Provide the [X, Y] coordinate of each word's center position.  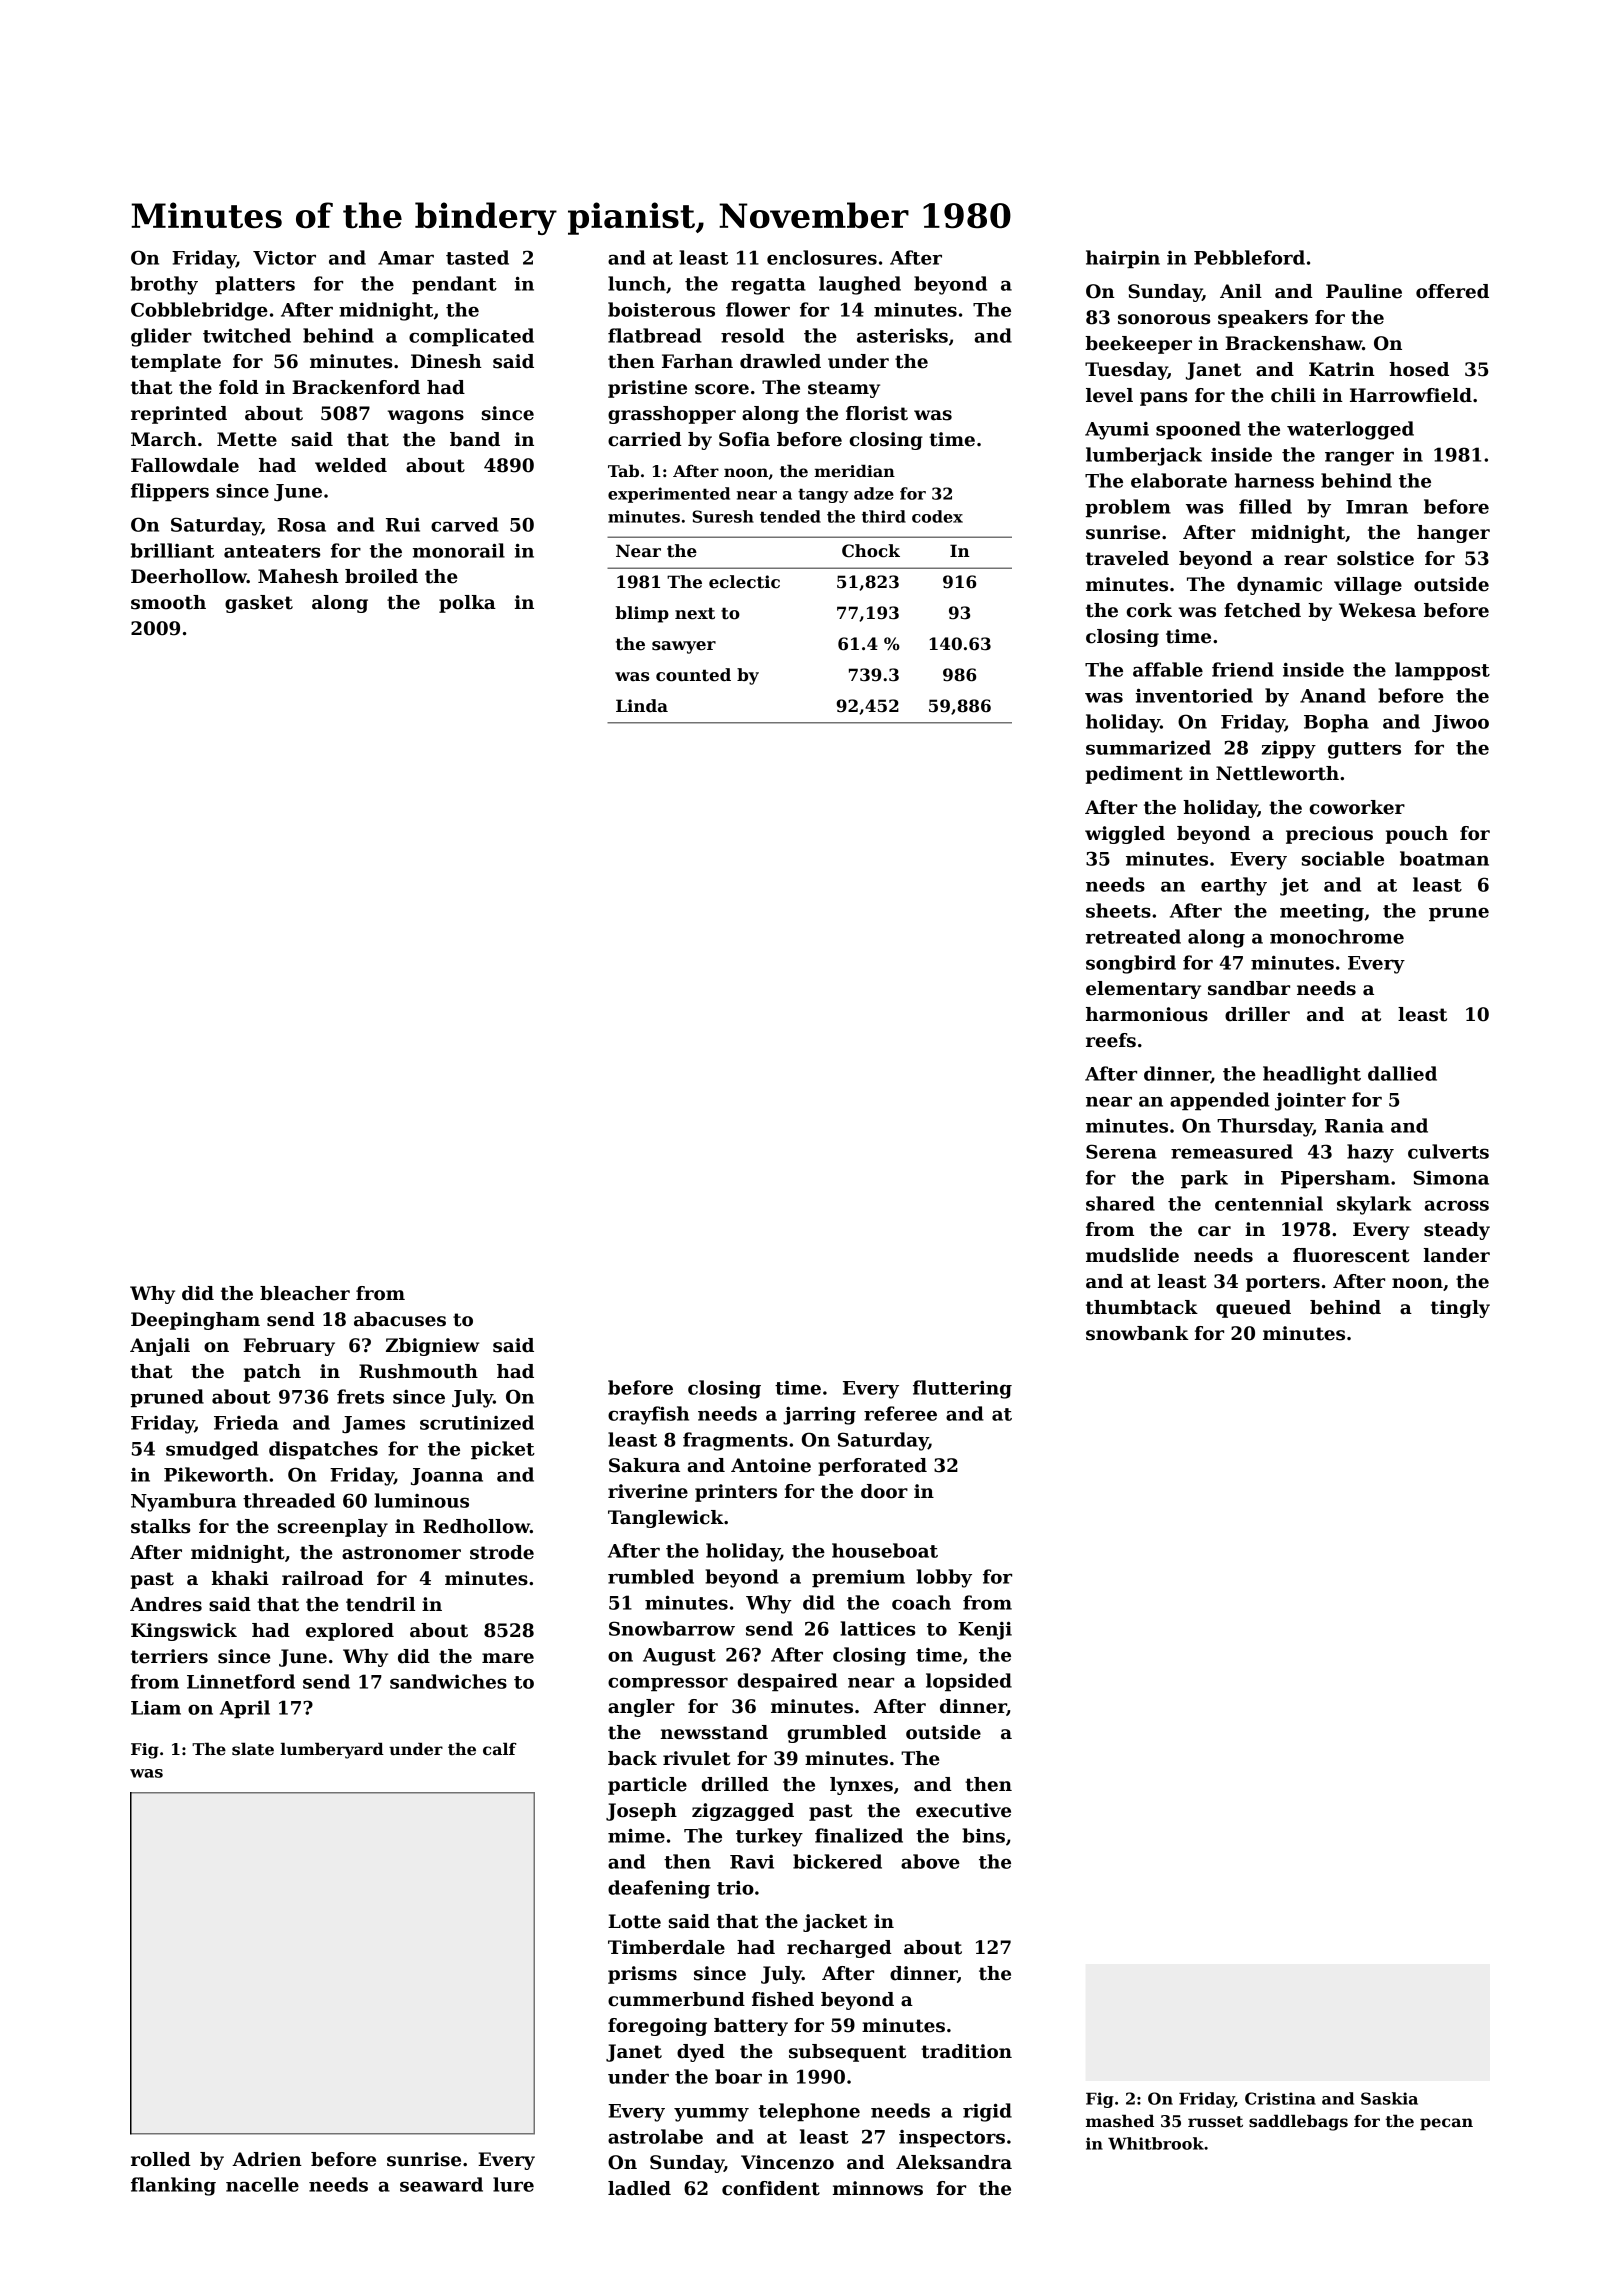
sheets [1118, 910]
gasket [259, 604]
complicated [471, 337]
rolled [161, 2159]
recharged [839, 1949]
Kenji [985, 1630]
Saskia [1389, 2098]
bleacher [305, 1293]
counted [693, 675]
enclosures [822, 257]
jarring [819, 1415]
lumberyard [332, 1750]
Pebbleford [1249, 257]
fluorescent [1351, 1255]
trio [735, 1888]
